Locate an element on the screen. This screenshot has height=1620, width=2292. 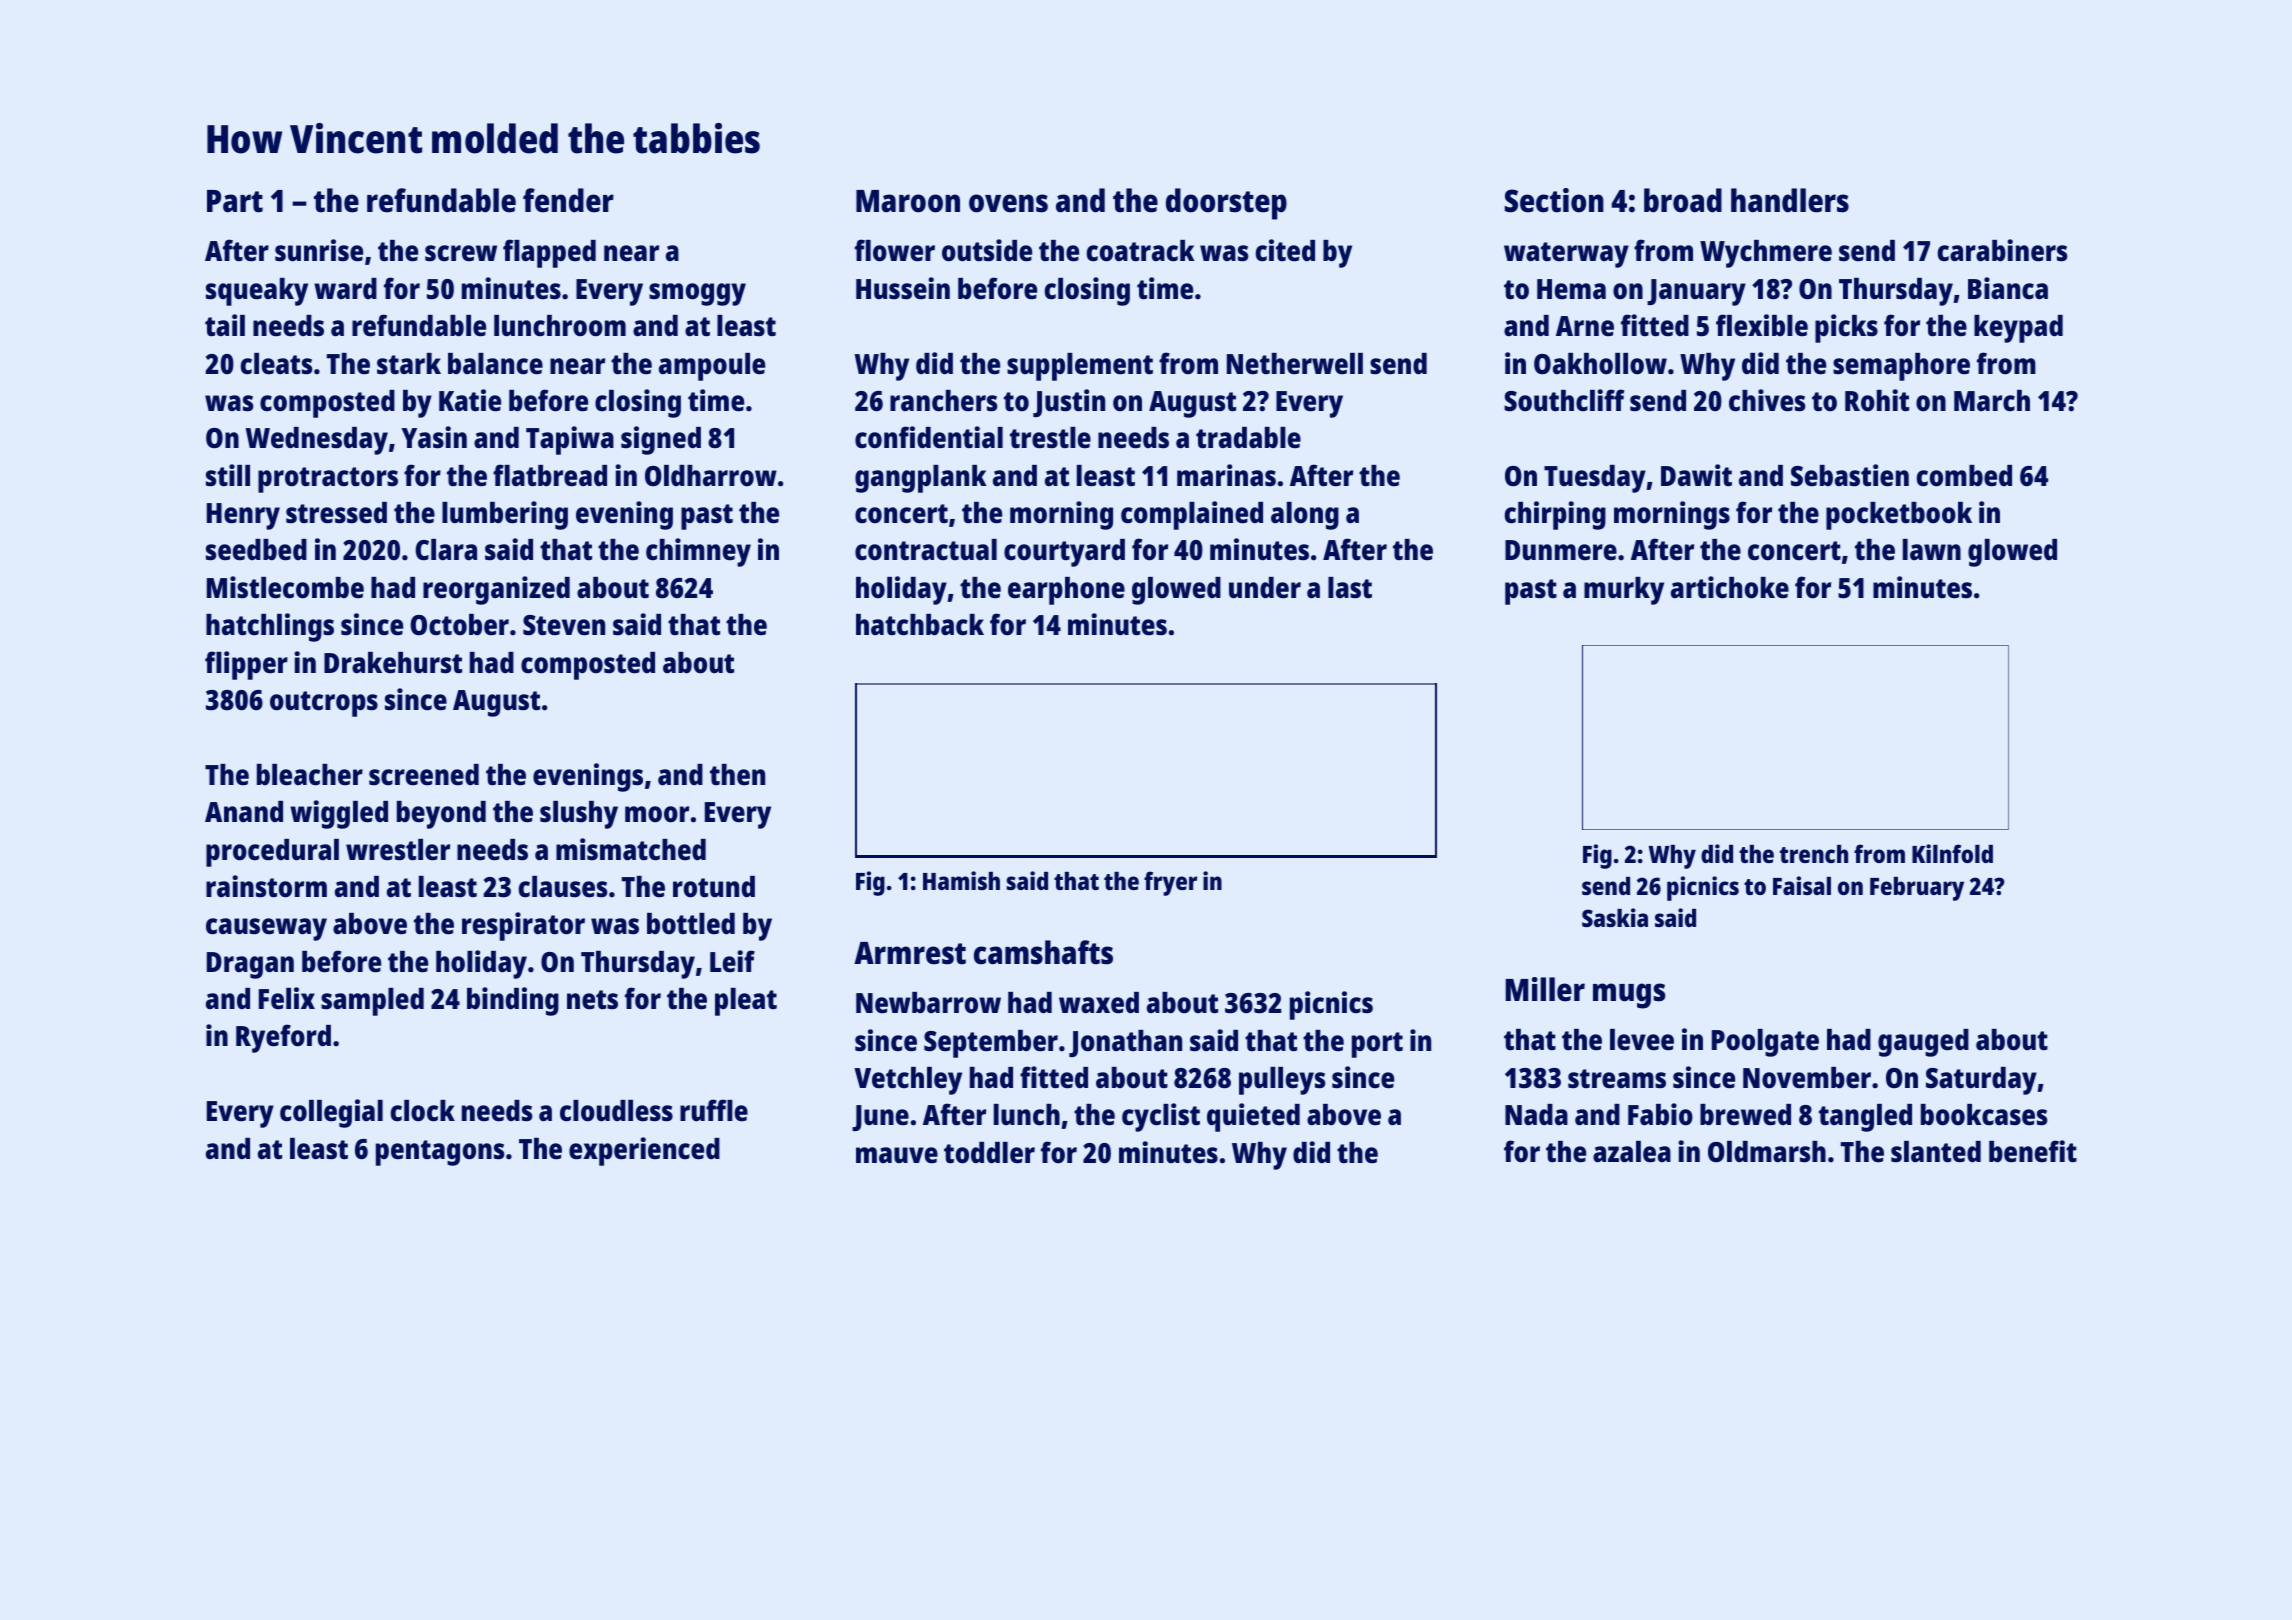
Vetchley is located at coordinates (908, 1081).
